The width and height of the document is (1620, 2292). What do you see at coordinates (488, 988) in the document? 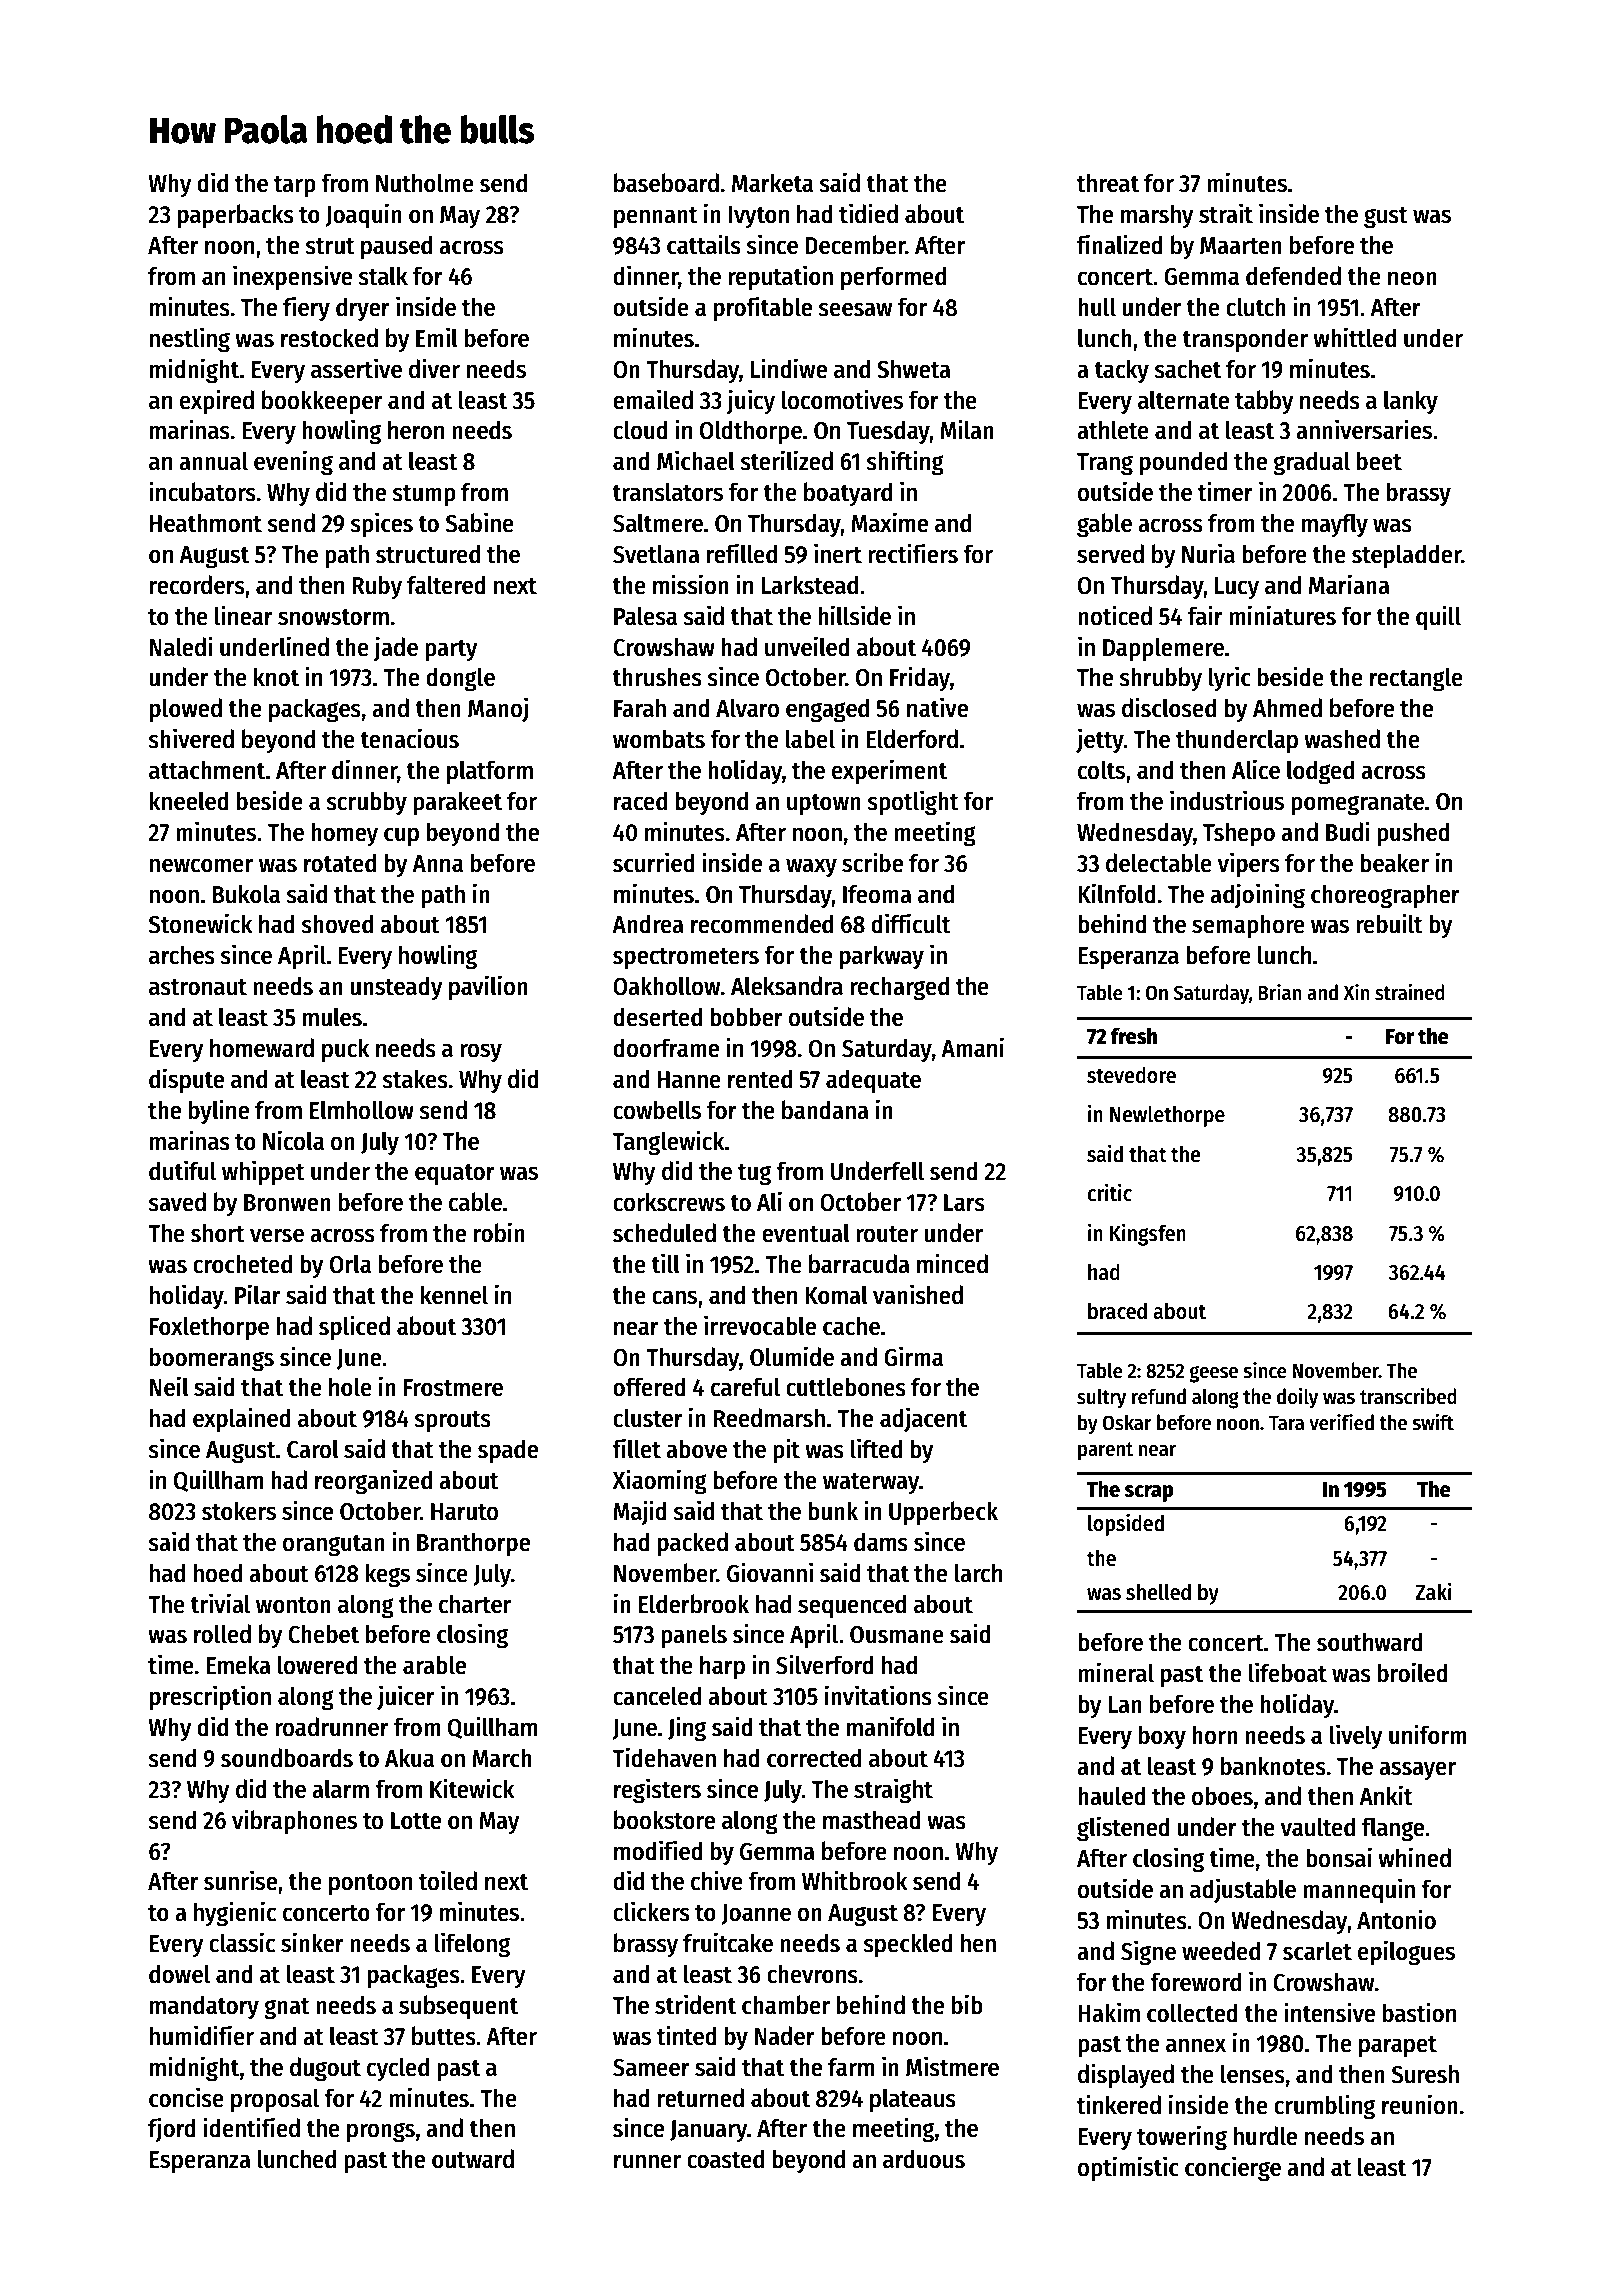
I see `pavilion` at bounding box center [488, 988].
